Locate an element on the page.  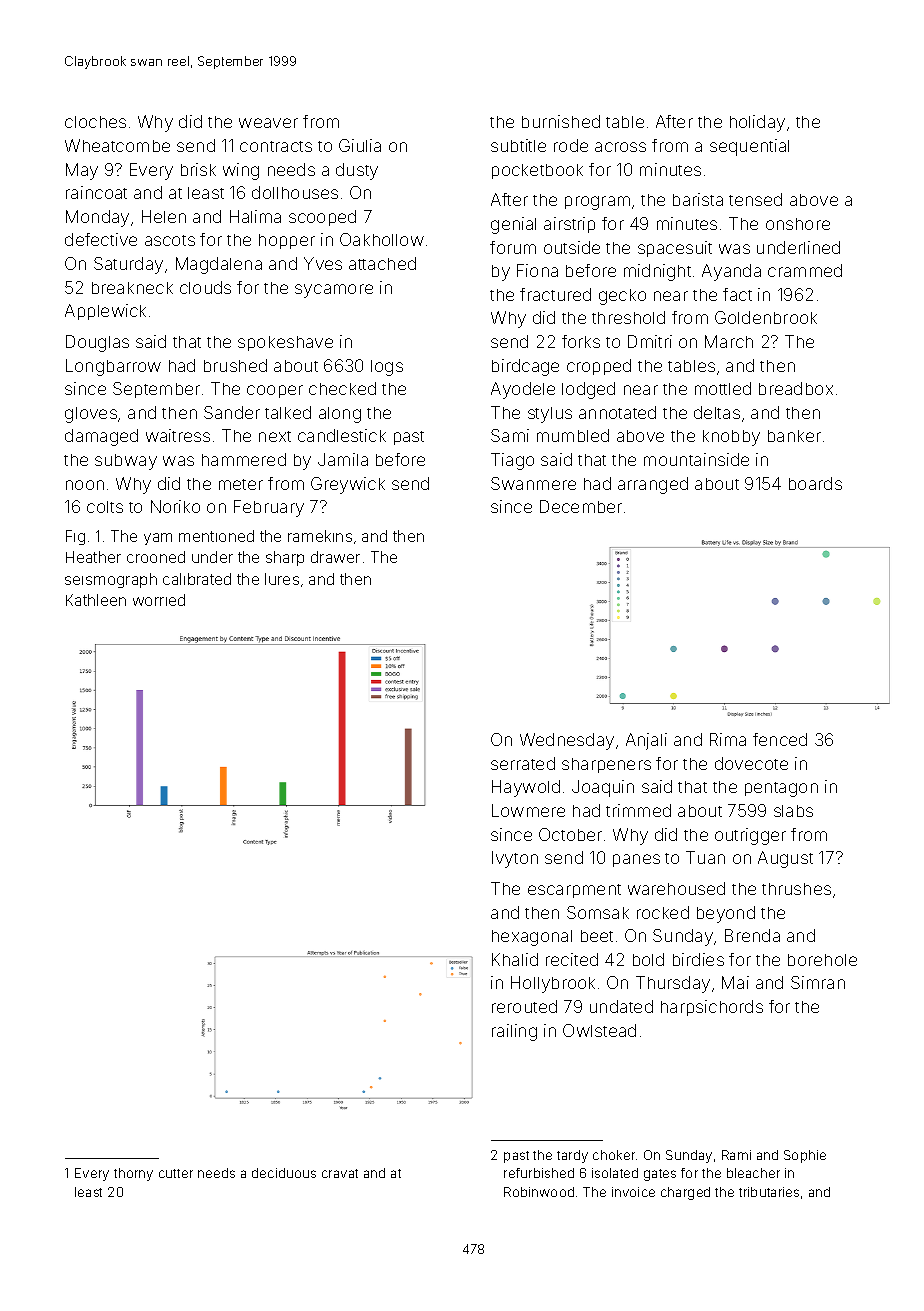
serrated is located at coordinates (523, 763).
